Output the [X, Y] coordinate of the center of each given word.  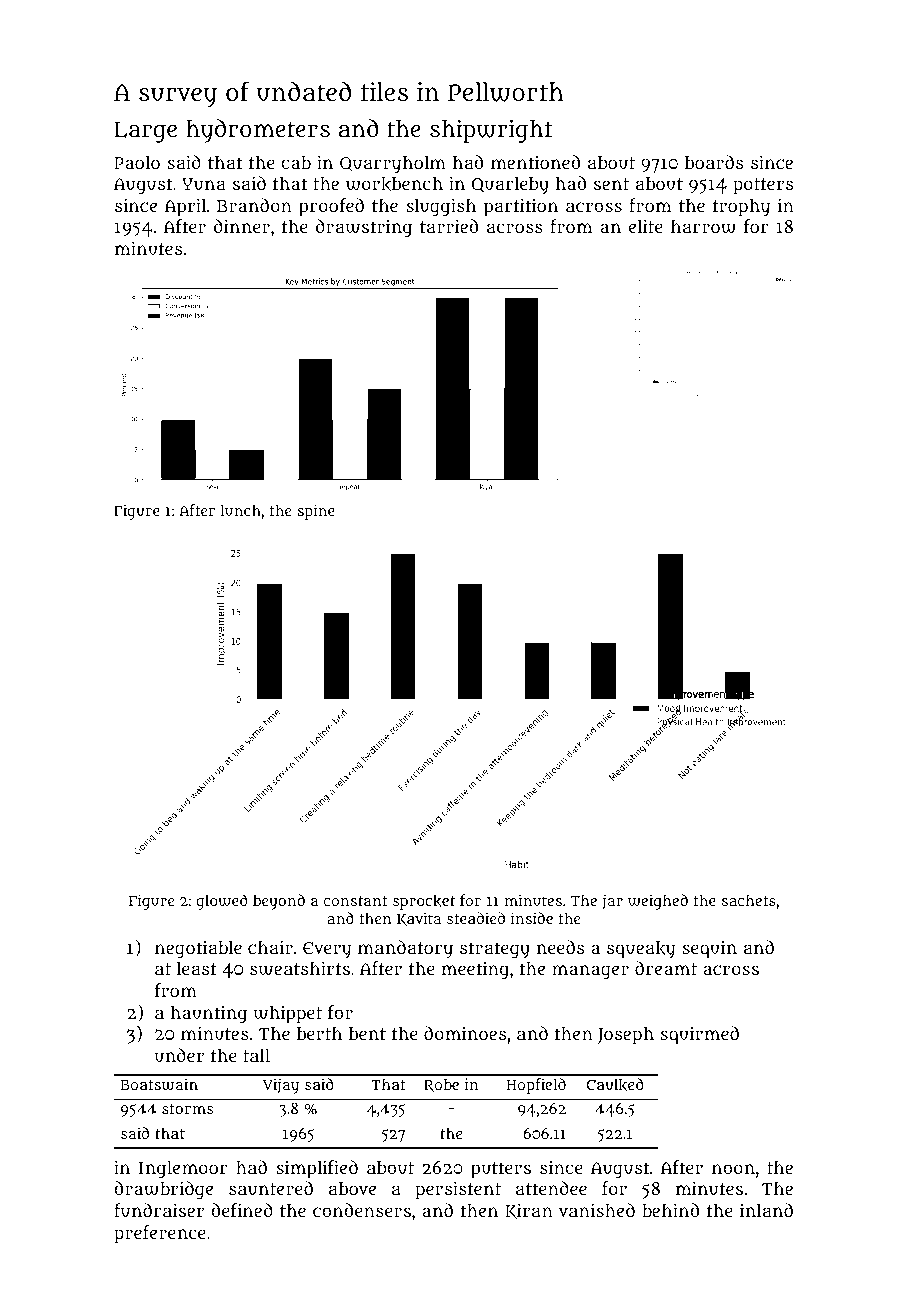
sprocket [424, 902]
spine [316, 512]
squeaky [641, 950]
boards [714, 162]
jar [612, 902]
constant [356, 901]
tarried [449, 226]
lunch [241, 510]
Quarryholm [393, 165]
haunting [209, 1014]
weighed [658, 902]
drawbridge [163, 1190]
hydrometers [258, 131]
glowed [221, 902]
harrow [703, 227]
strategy [495, 950]
